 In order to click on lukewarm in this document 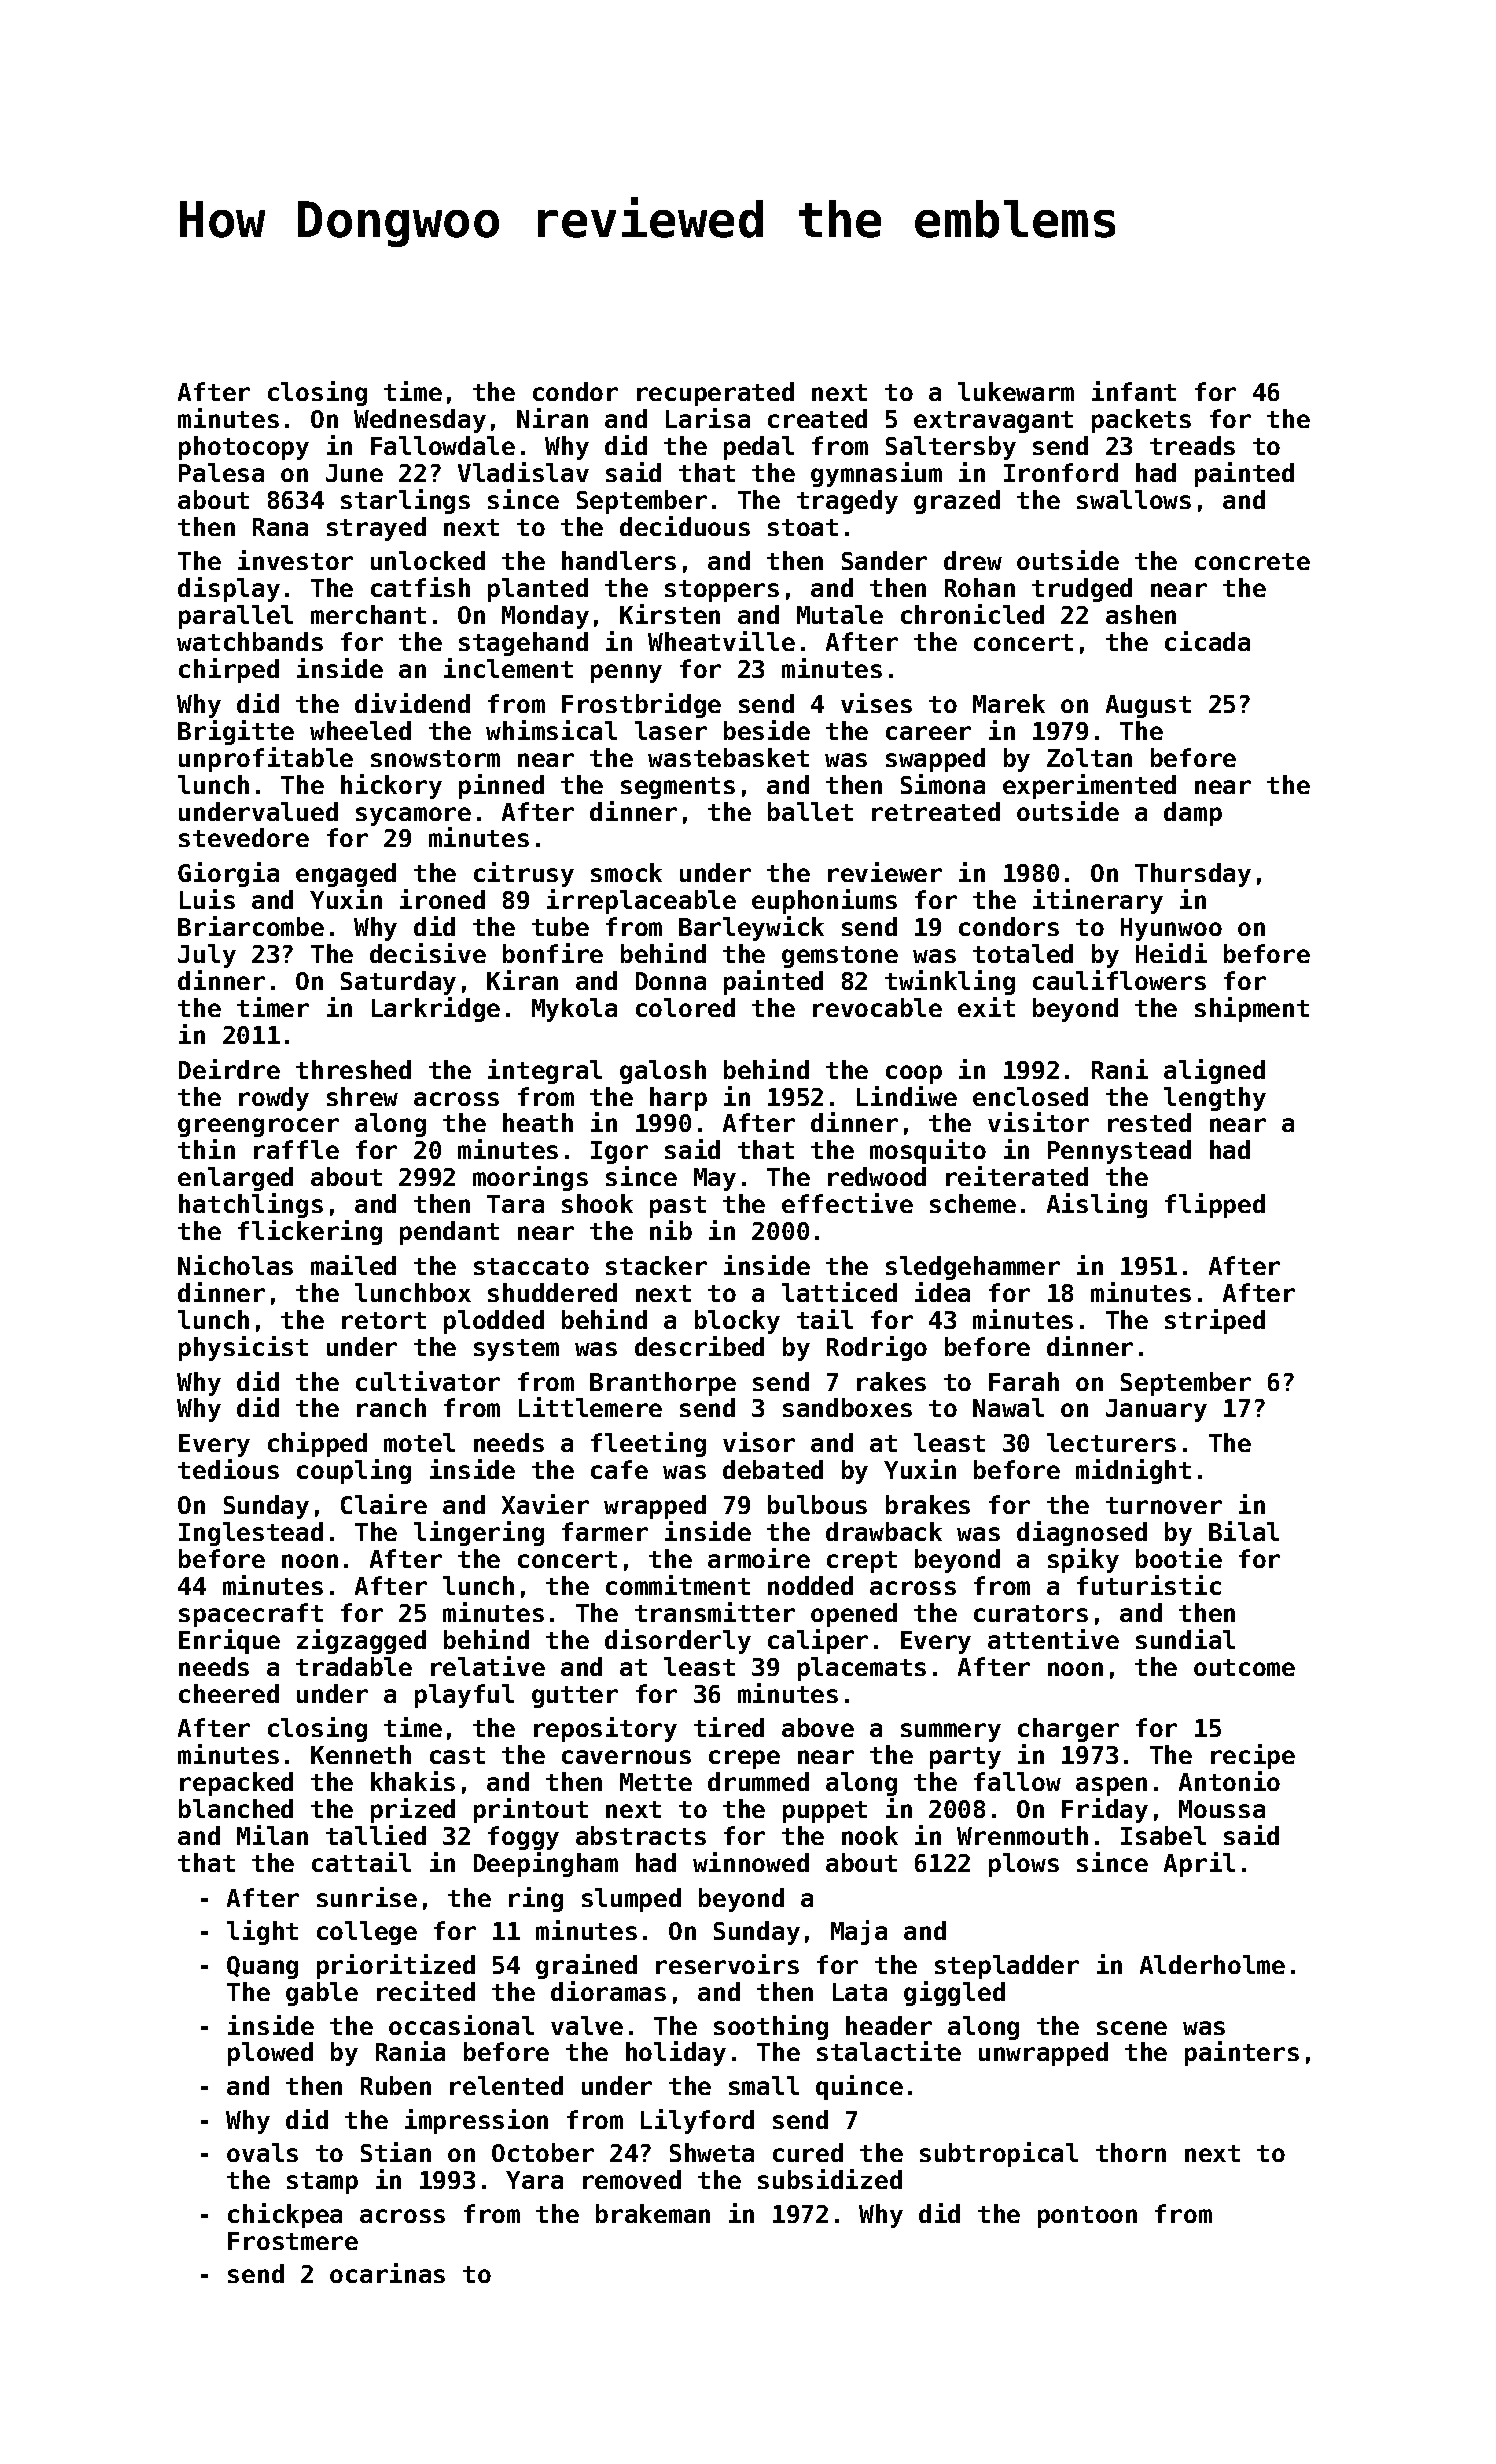, I will do `click(1016, 391)`.
